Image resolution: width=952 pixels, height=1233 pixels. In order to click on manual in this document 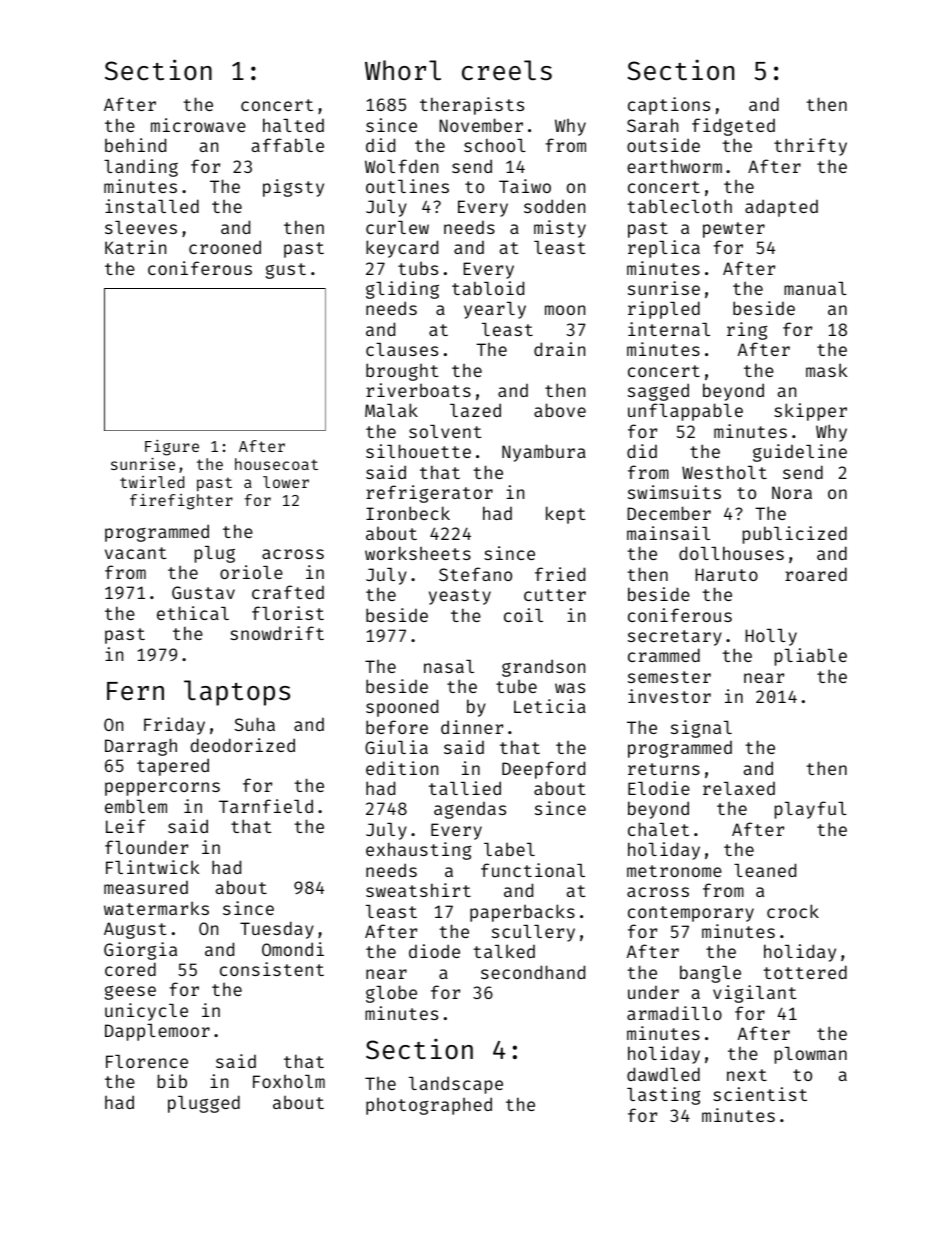, I will do `click(815, 288)`.
